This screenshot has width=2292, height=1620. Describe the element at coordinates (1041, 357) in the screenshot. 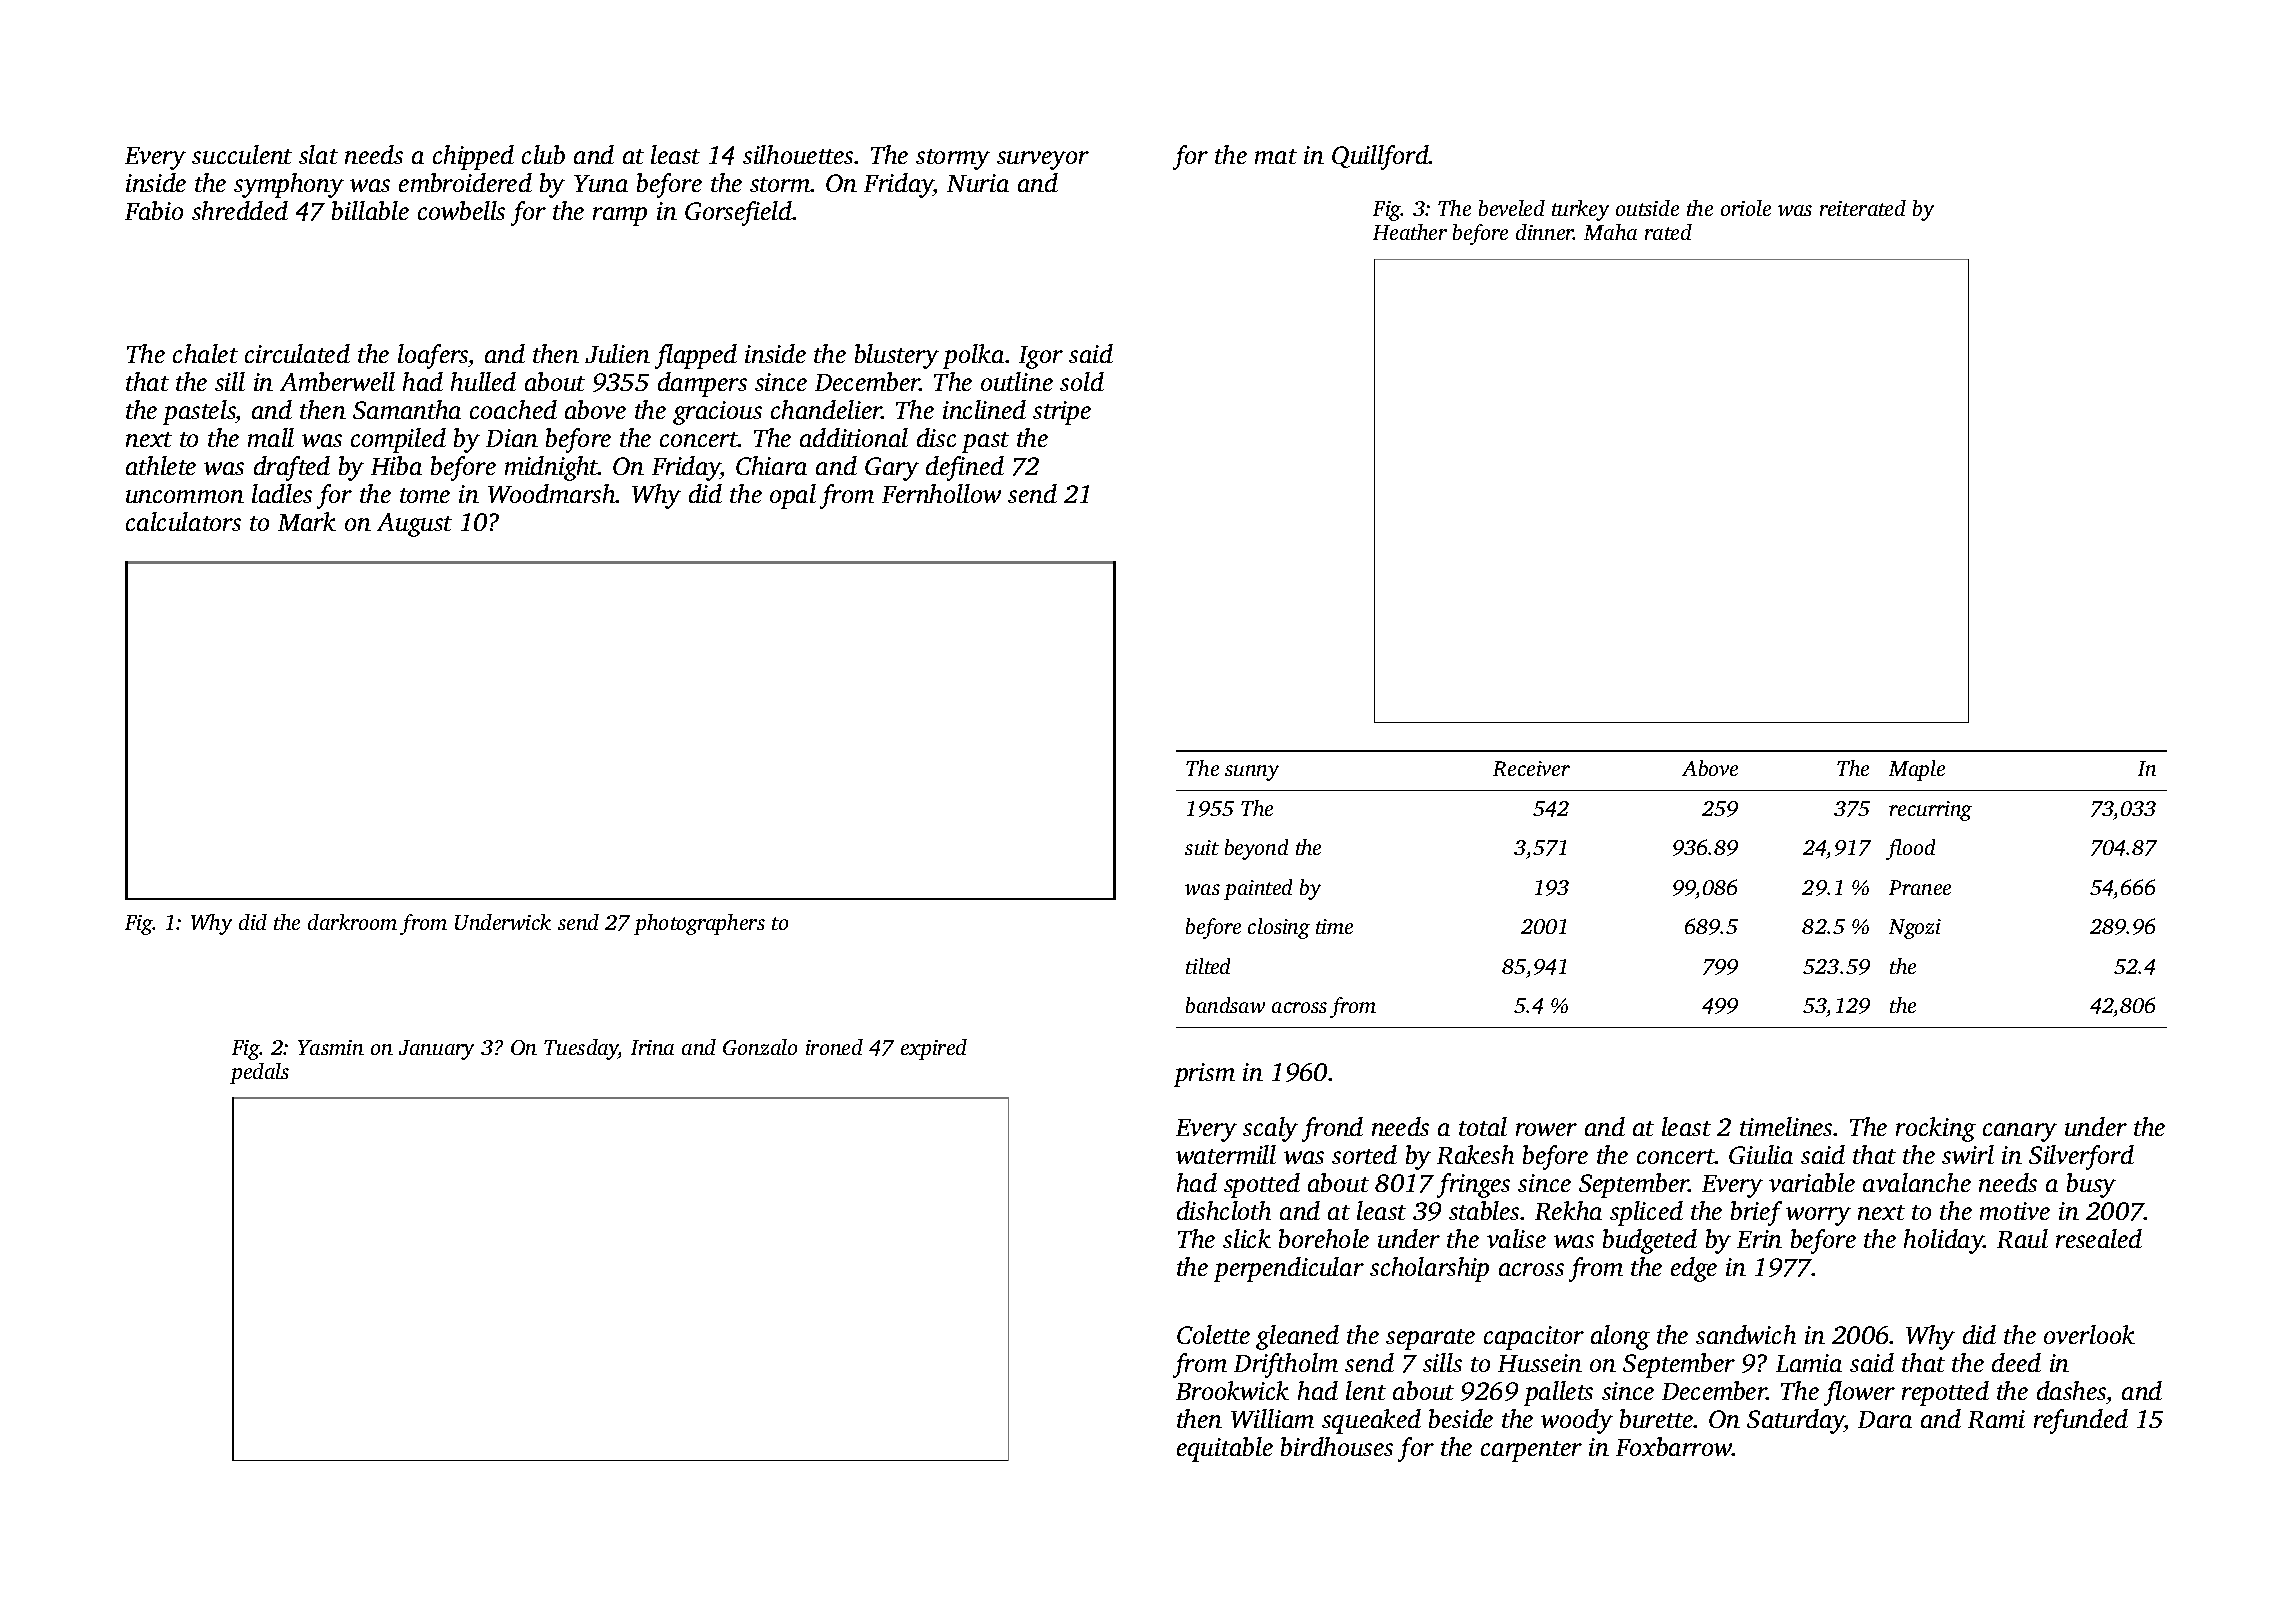

I see `Igor` at that location.
